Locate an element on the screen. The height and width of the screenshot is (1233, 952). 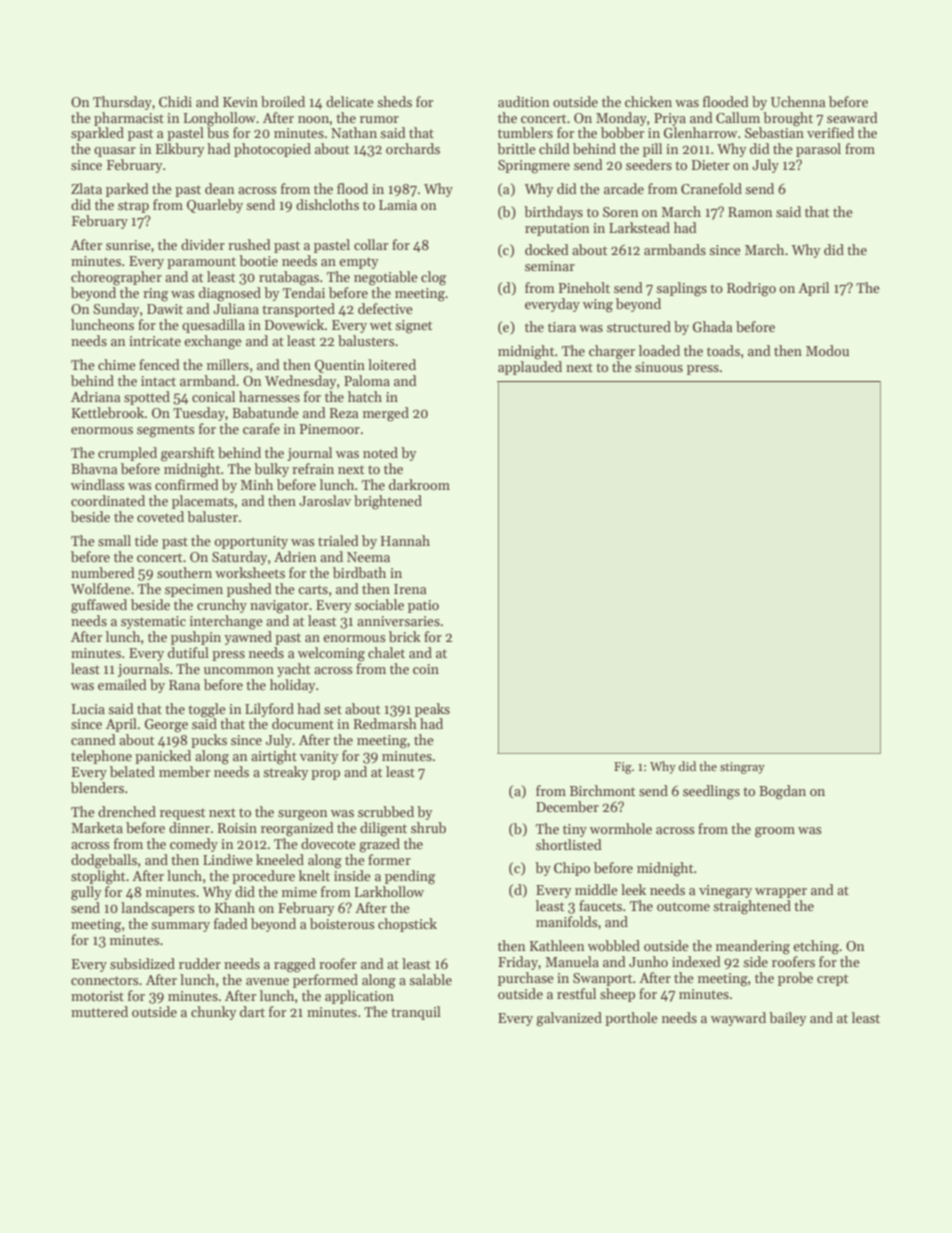
emailed is located at coordinates (122, 684).
